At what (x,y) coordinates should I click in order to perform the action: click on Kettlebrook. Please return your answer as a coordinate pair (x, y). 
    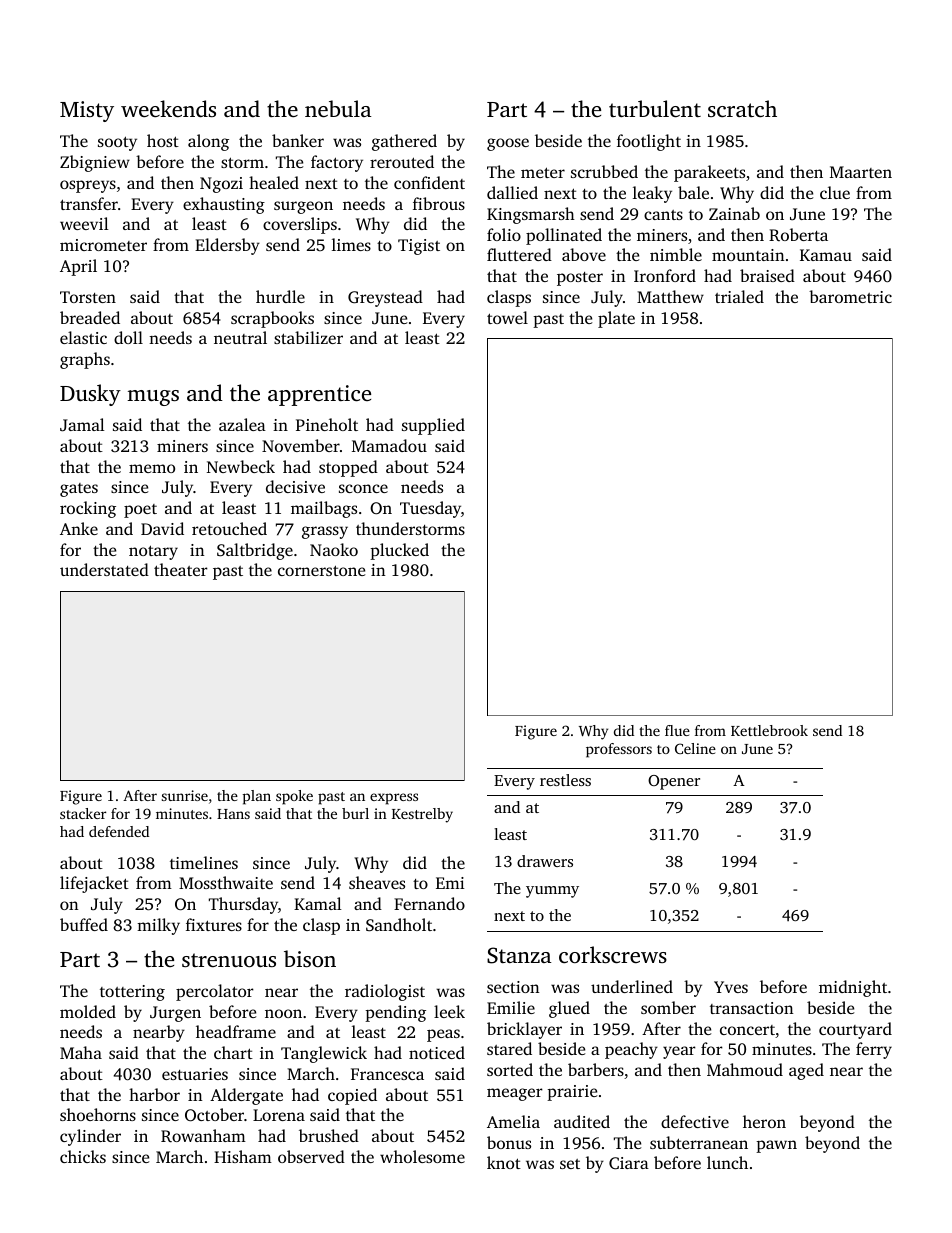
    Looking at the image, I should click on (769, 730).
